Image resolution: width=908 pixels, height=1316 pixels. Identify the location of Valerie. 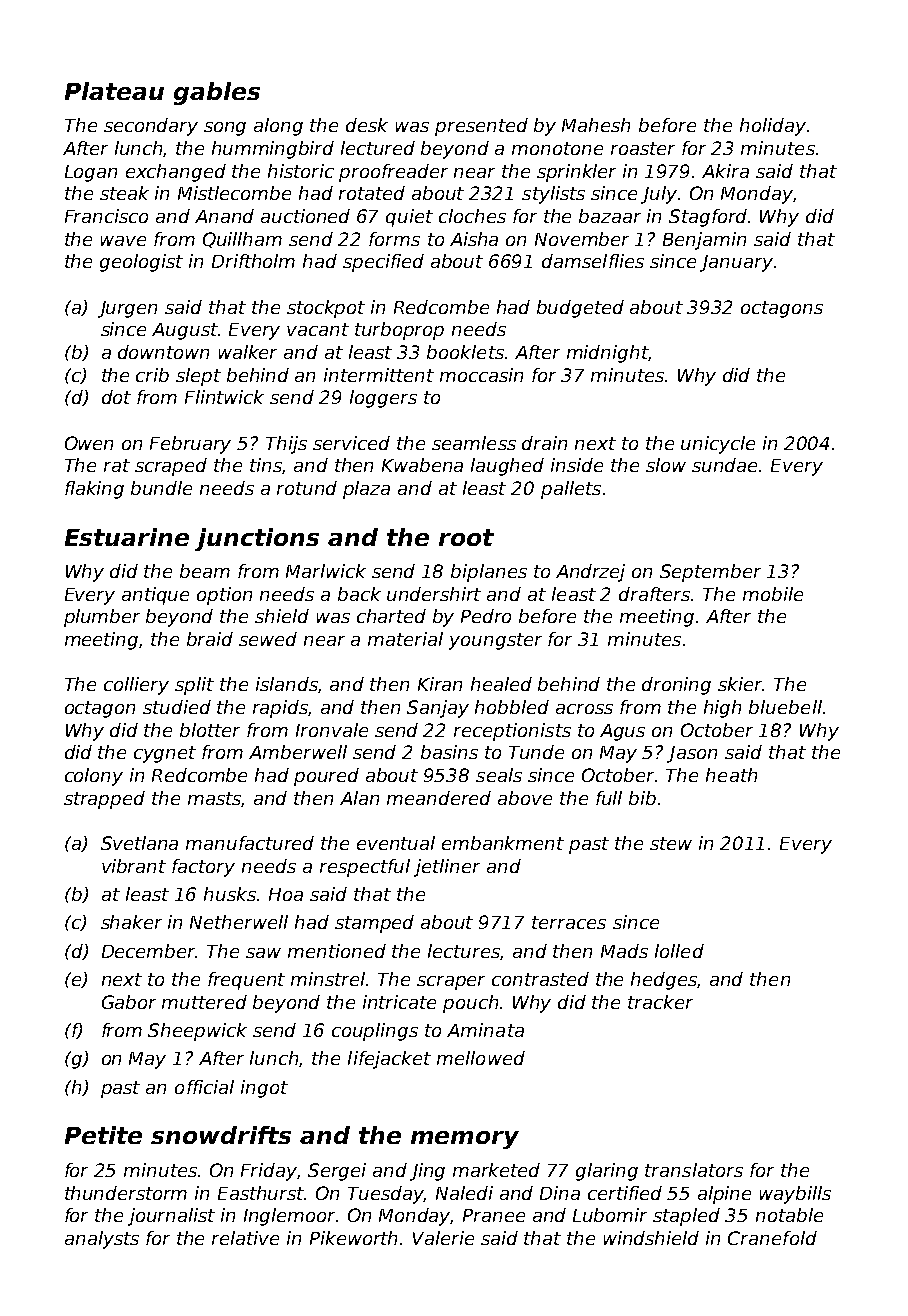
(443, 1238).
